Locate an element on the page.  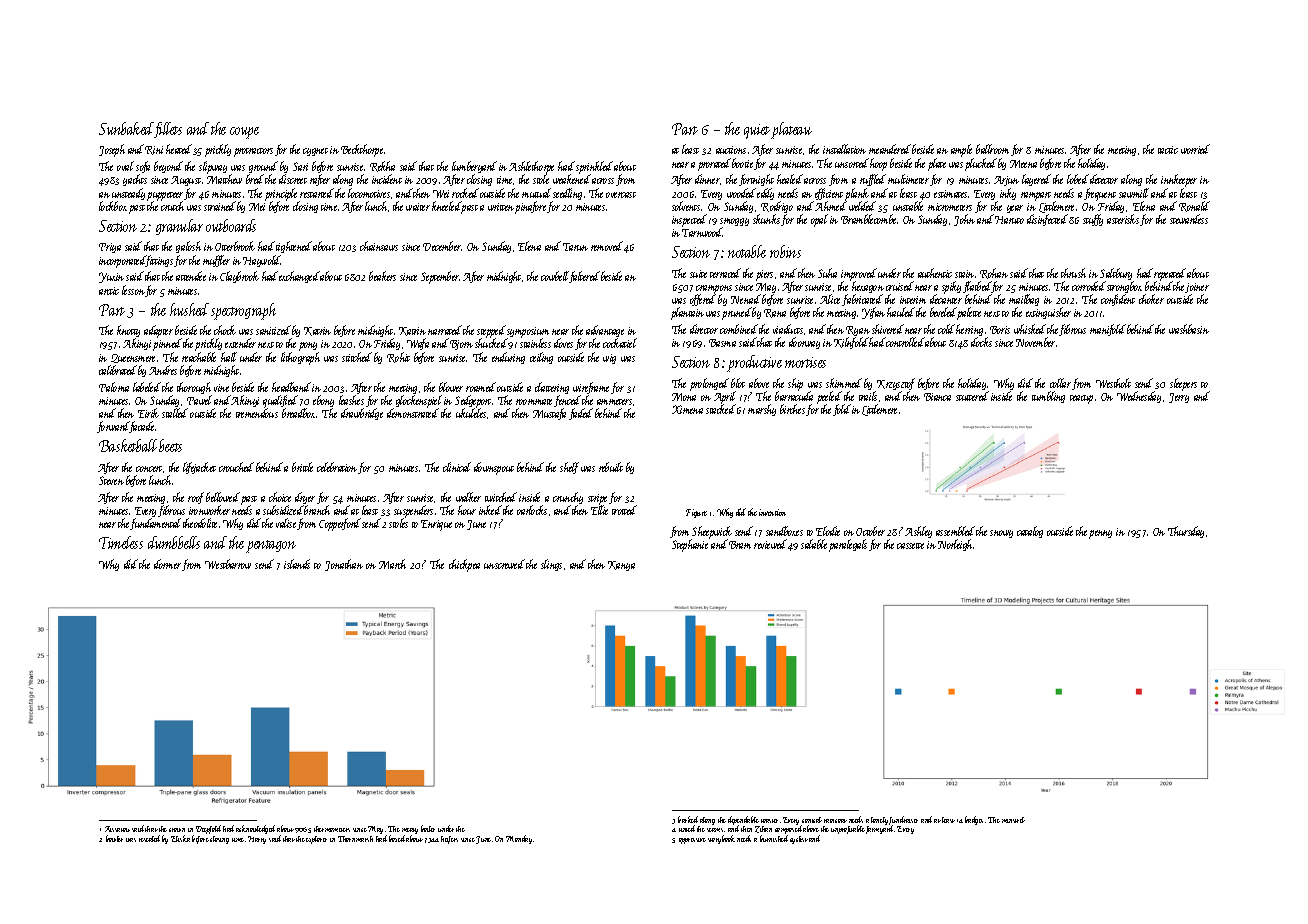
snowy is located at coordinates (1001, 534).
